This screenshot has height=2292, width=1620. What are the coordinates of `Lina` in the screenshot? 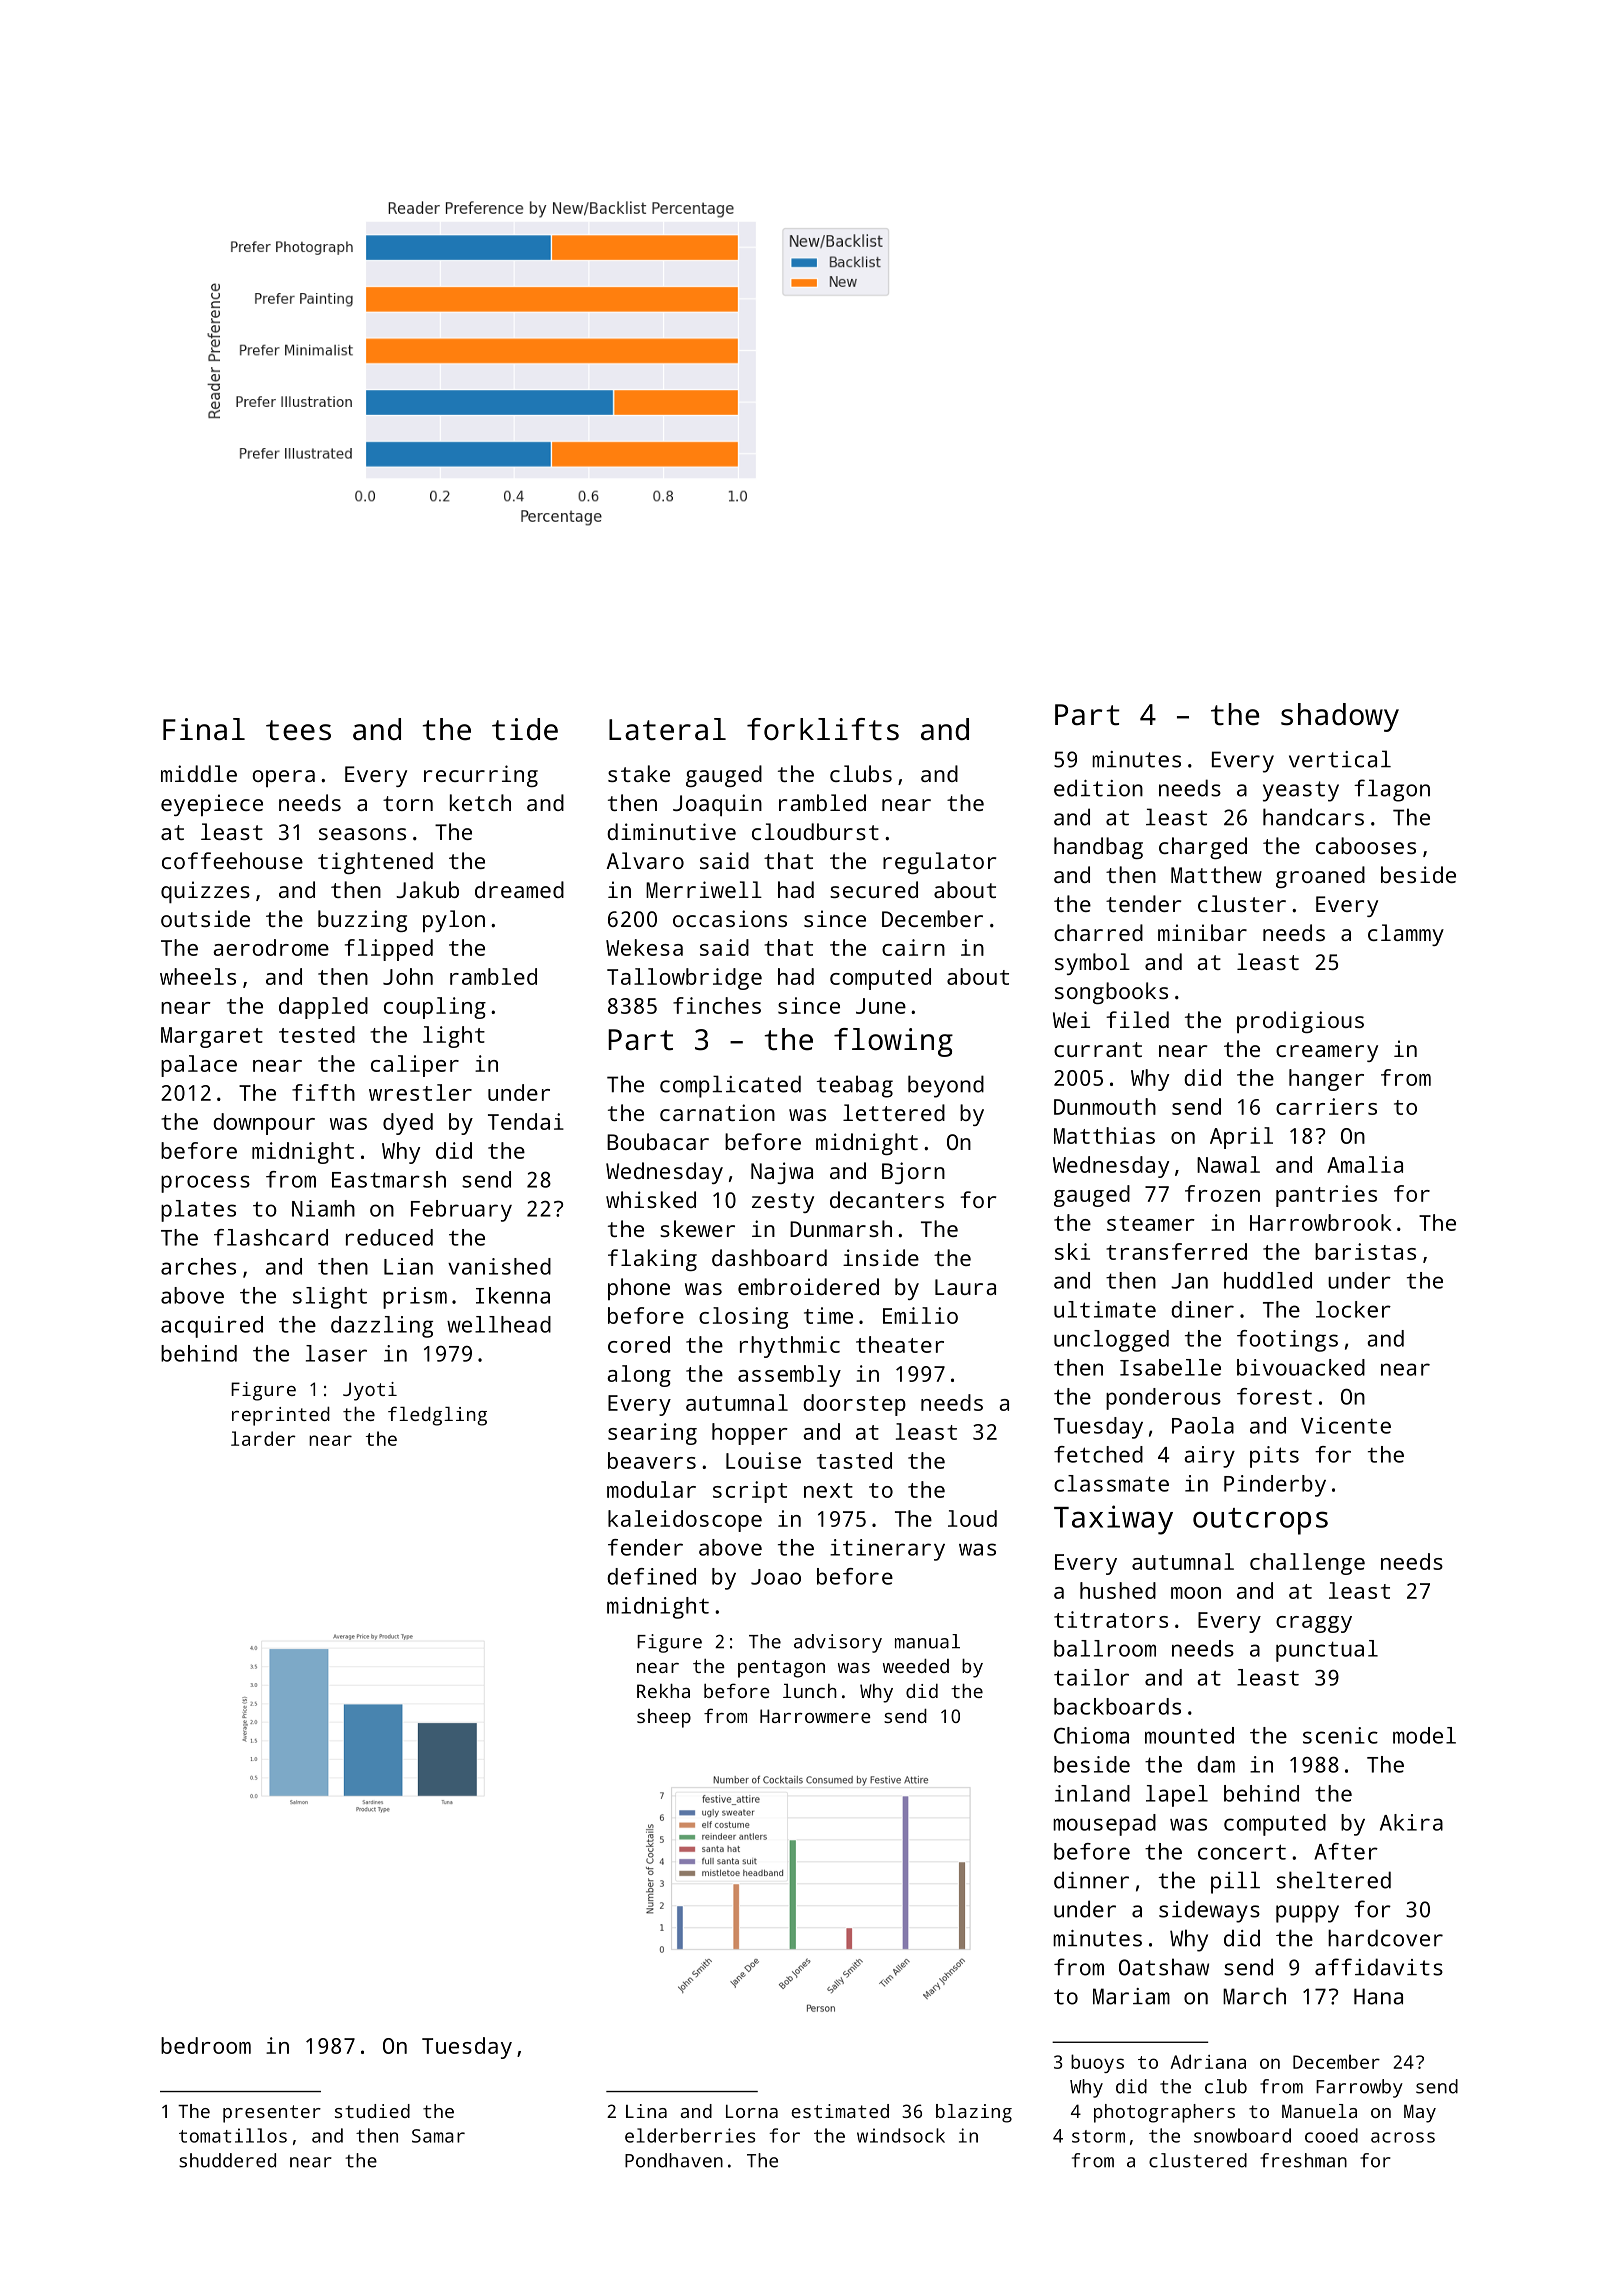 It's located at (646, 2111).
